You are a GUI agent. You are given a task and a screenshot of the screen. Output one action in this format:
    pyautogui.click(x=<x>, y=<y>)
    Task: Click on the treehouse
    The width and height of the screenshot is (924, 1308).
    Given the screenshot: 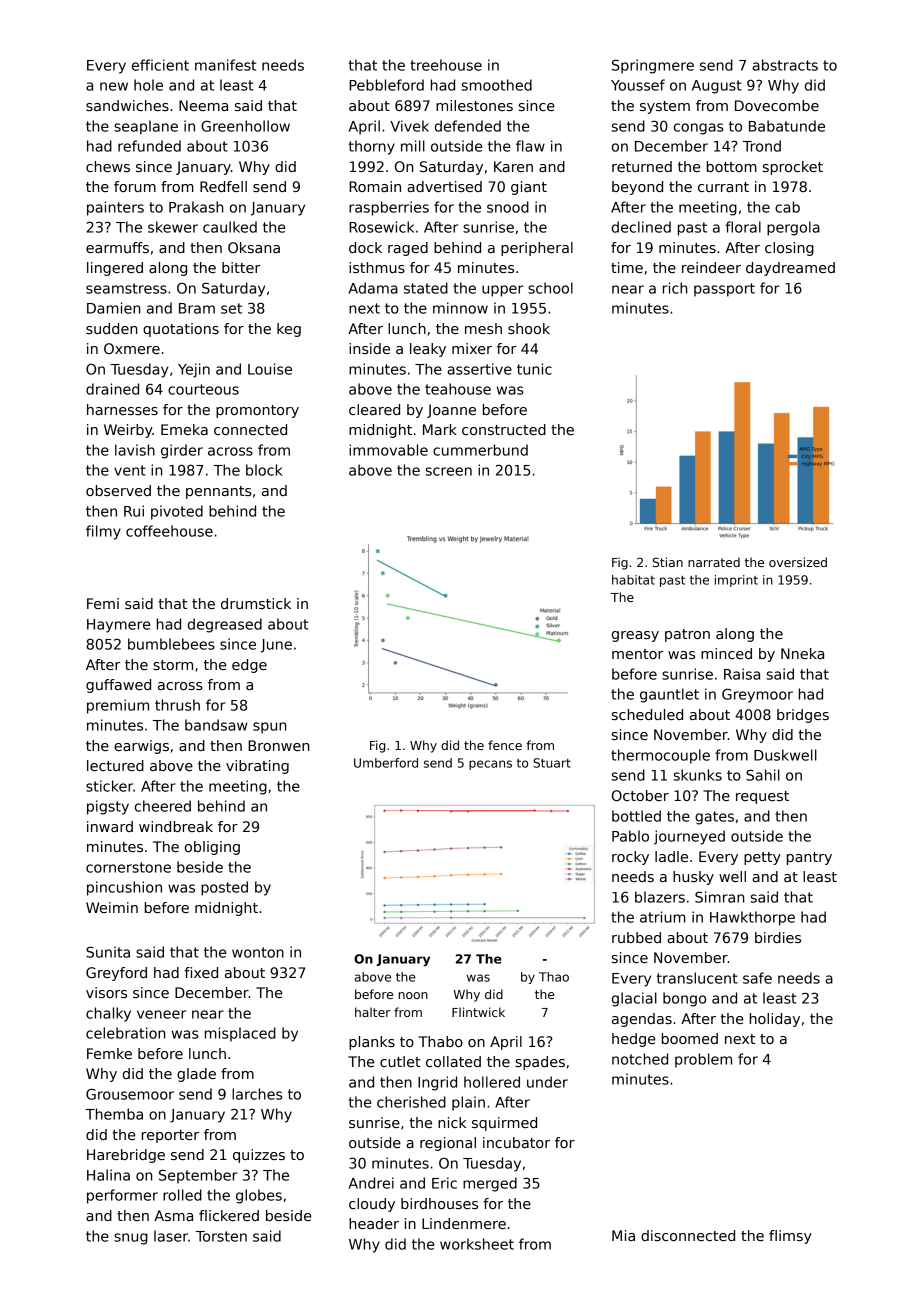 What is the action you would take?
    pyautogui.click(x=446, y=65)
